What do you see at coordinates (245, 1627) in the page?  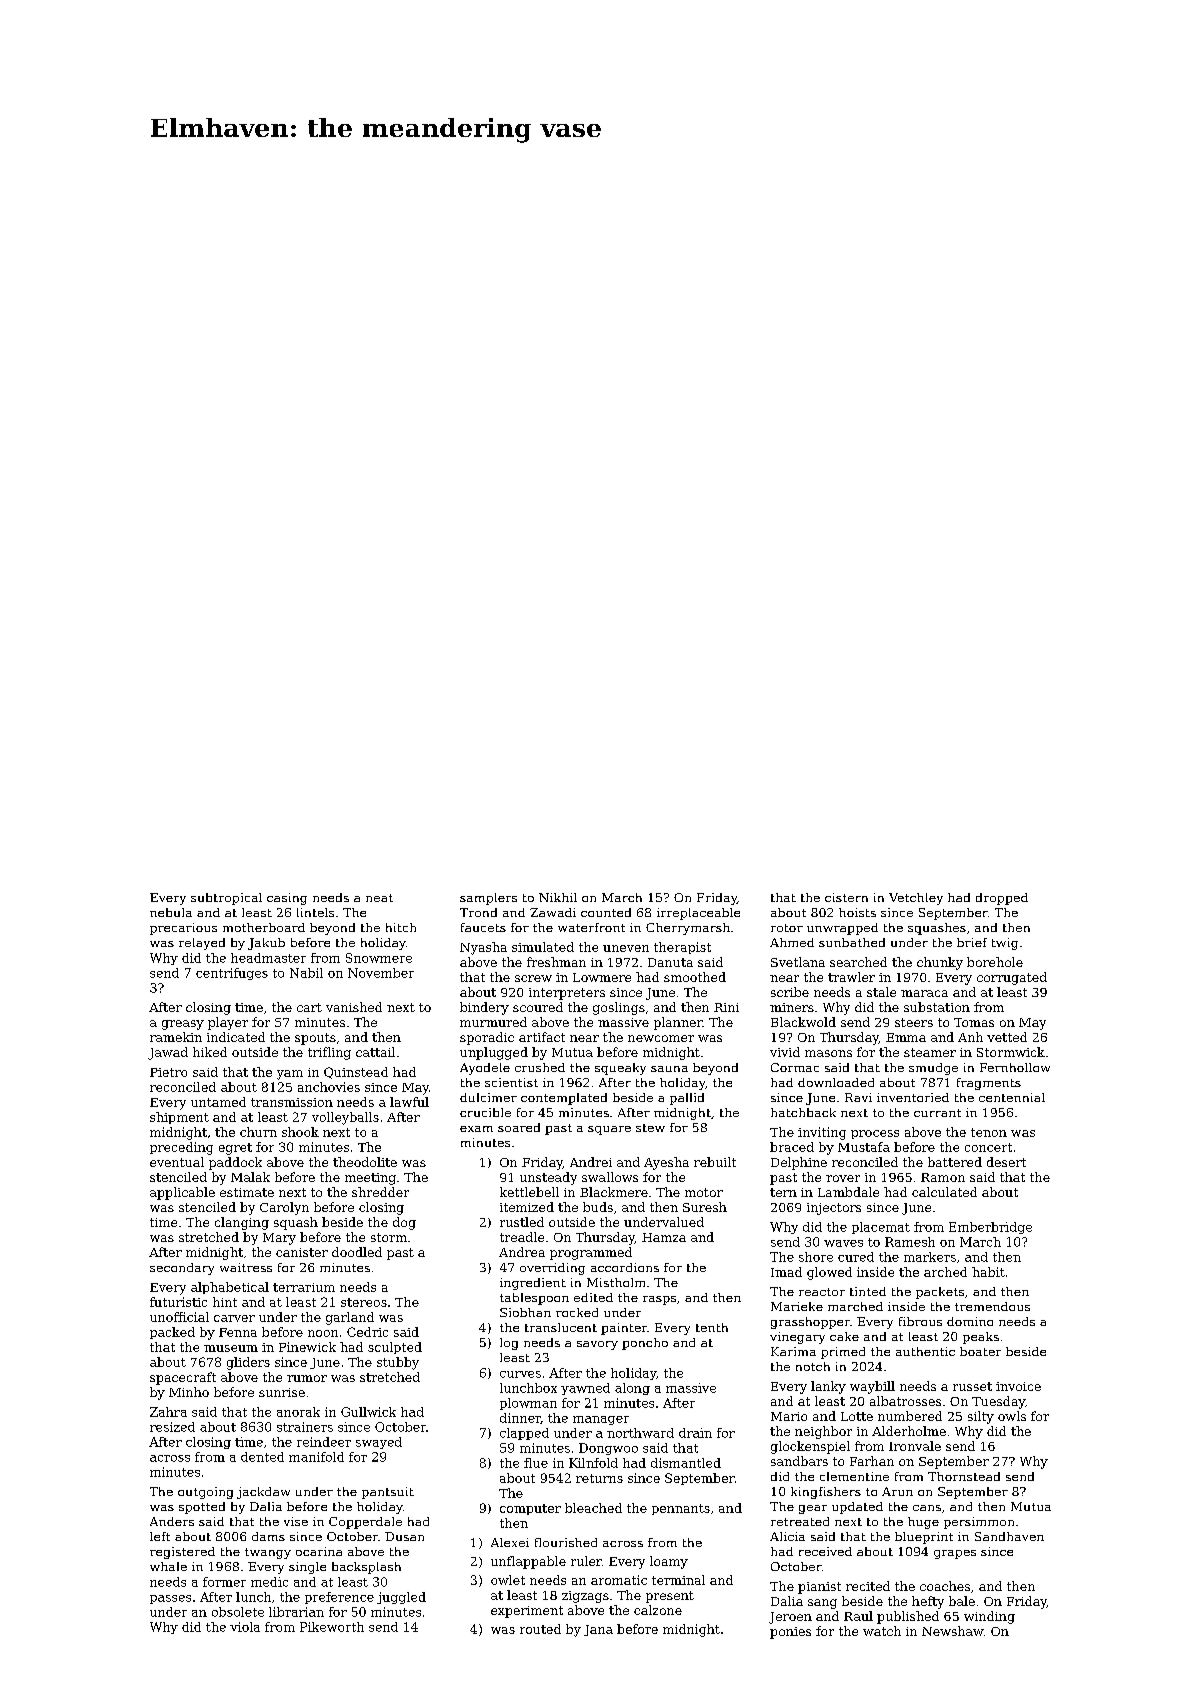 I see `viola` at bounding box center [245, 1627].
